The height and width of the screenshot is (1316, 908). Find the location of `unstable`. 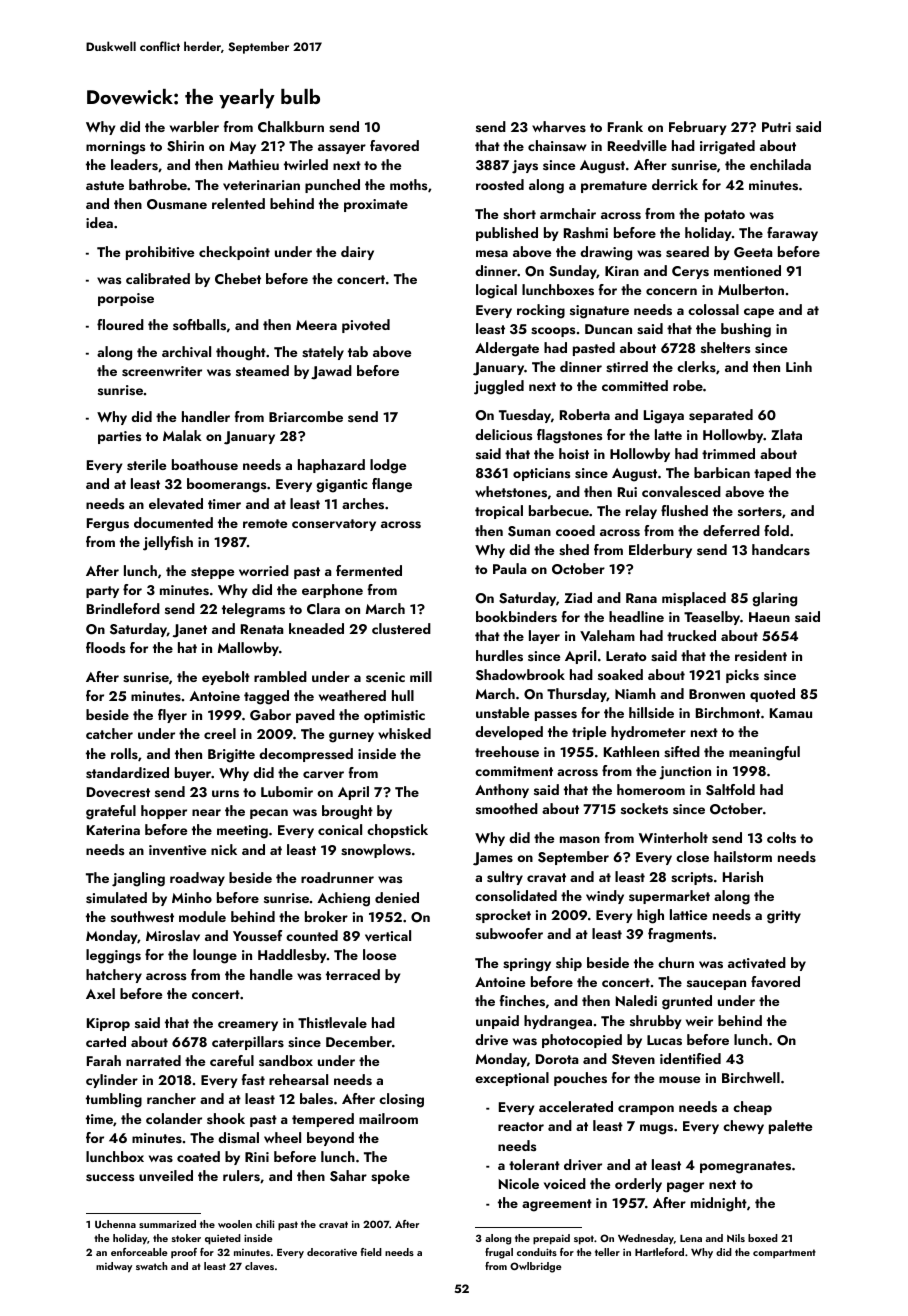

unstable is located at coordinates (502, 712).
